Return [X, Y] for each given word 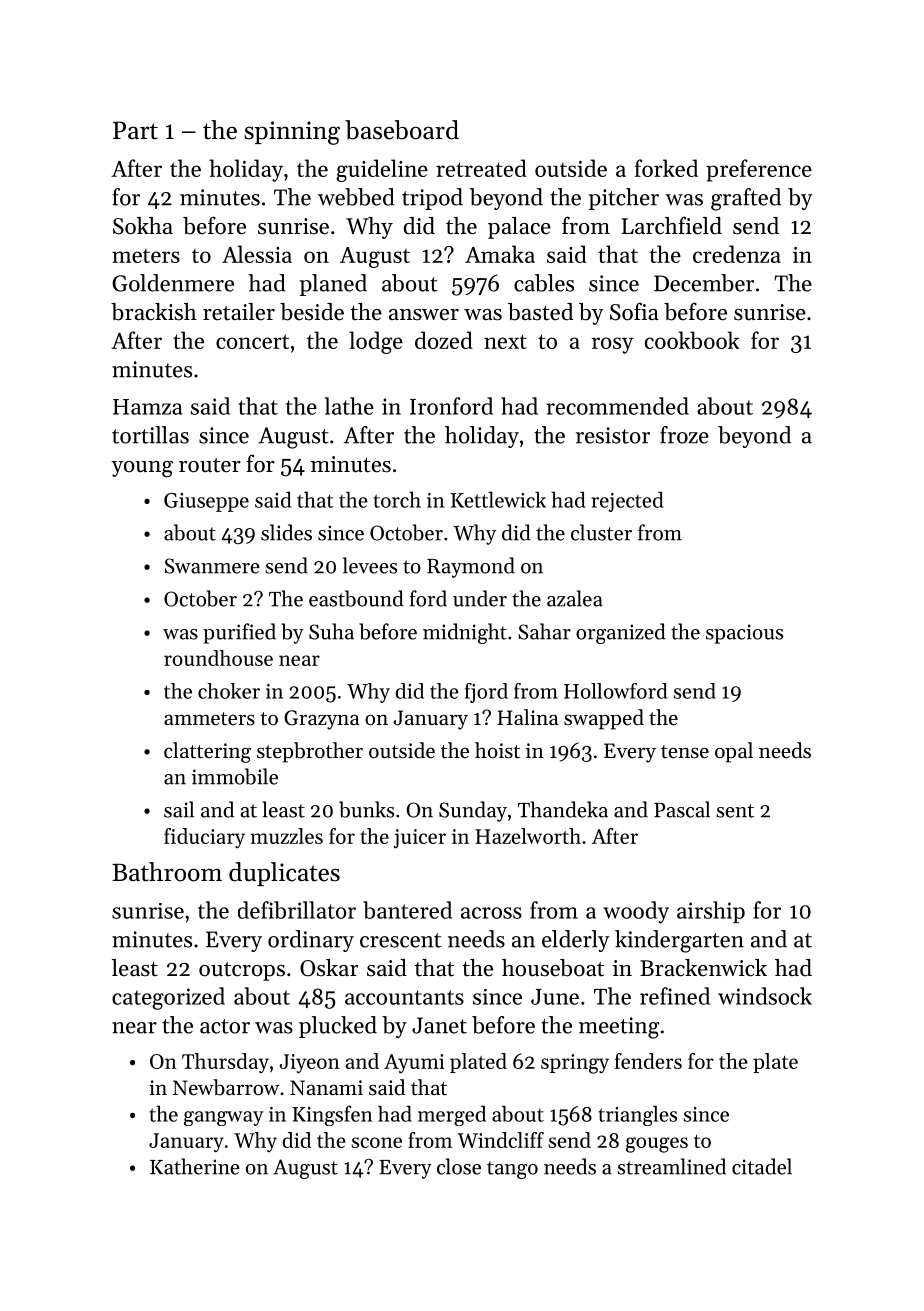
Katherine [195, 1166]
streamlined [671, 1166]
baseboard [402, 130]
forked [666, 168]
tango [512, 1170]
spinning [292, 133]
